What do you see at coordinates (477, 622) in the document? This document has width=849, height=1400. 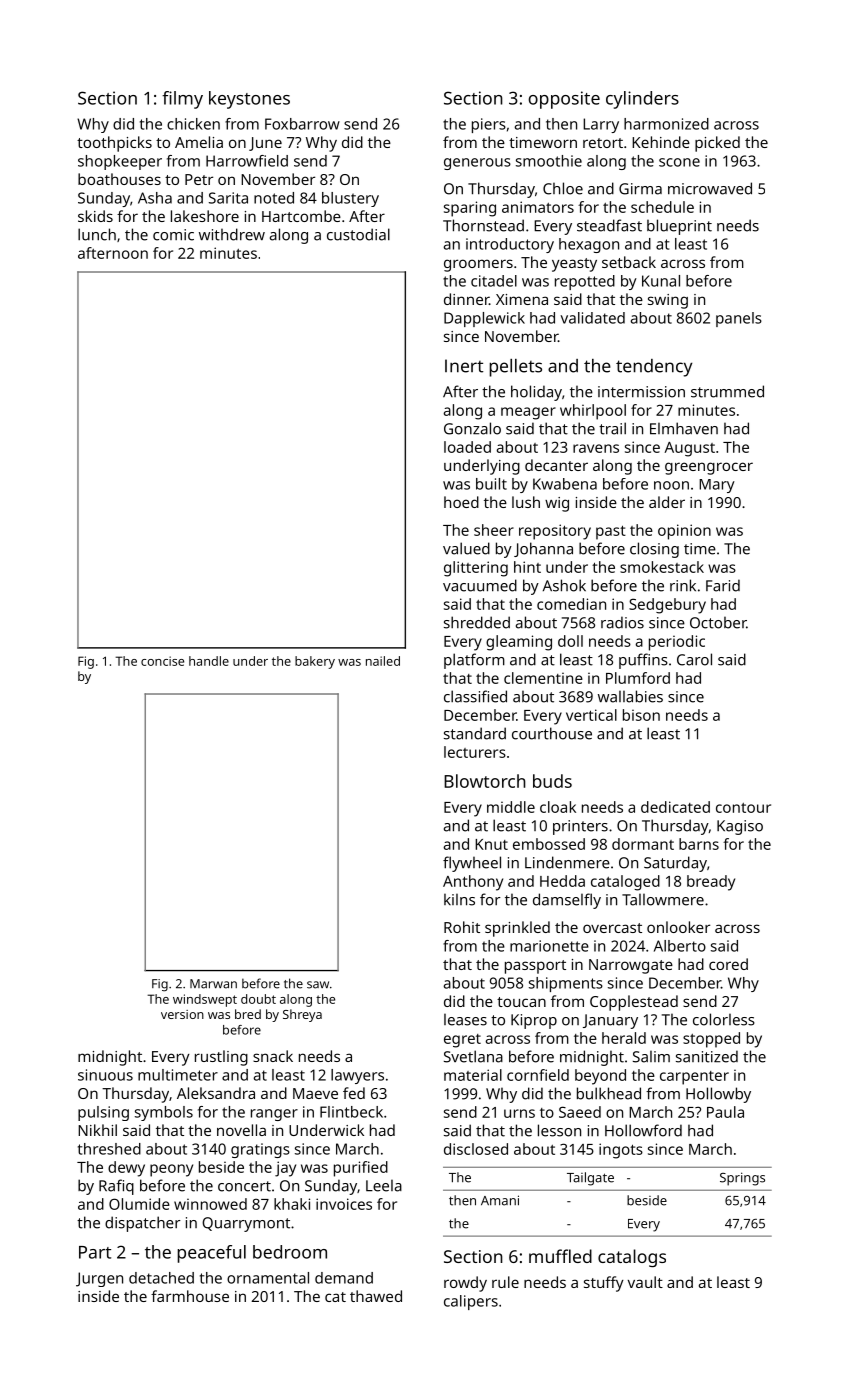 I see `shredded` at bounding box center [477, 622].
